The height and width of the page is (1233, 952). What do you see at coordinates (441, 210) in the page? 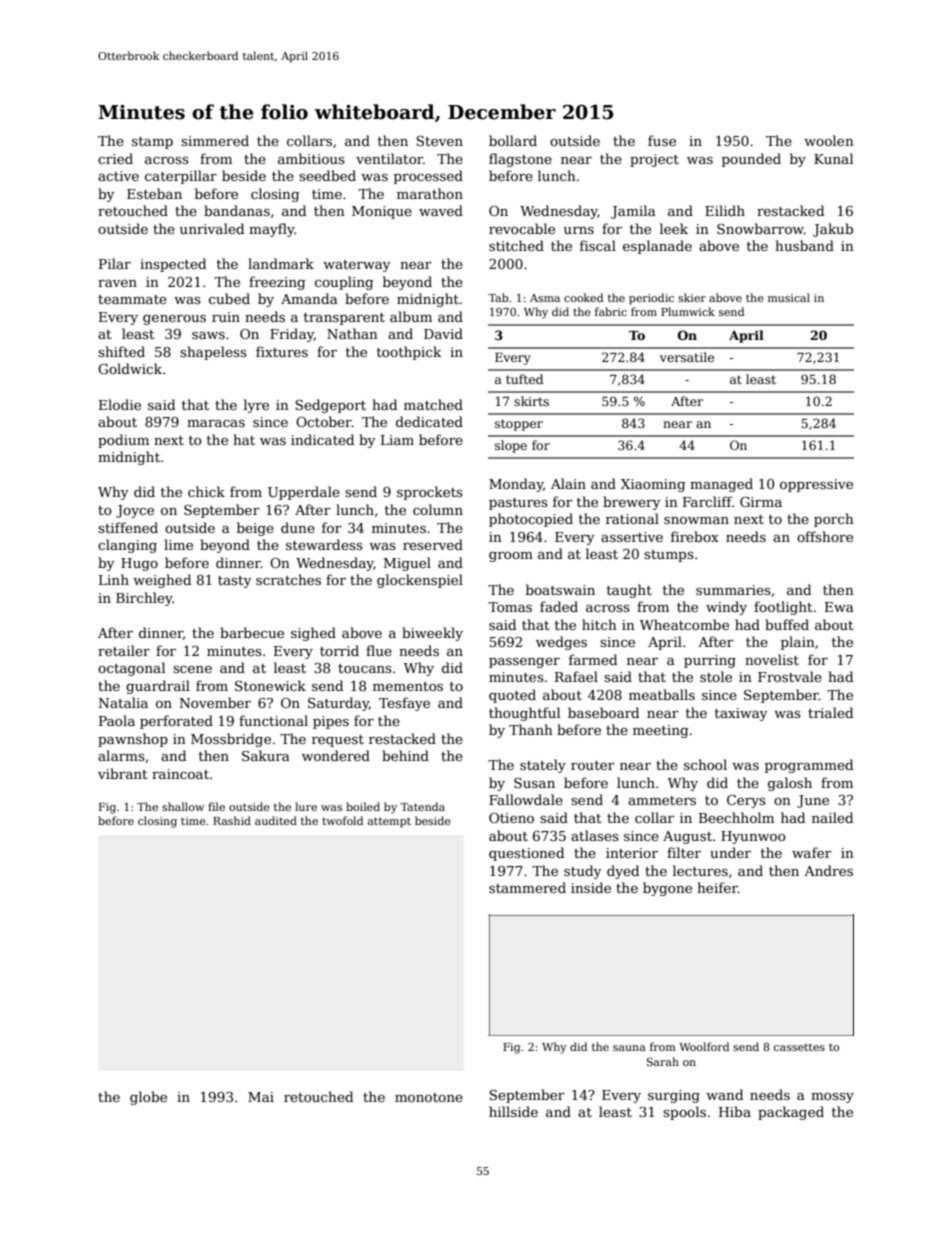
I see `waved` at bounding box center [441, 210].
